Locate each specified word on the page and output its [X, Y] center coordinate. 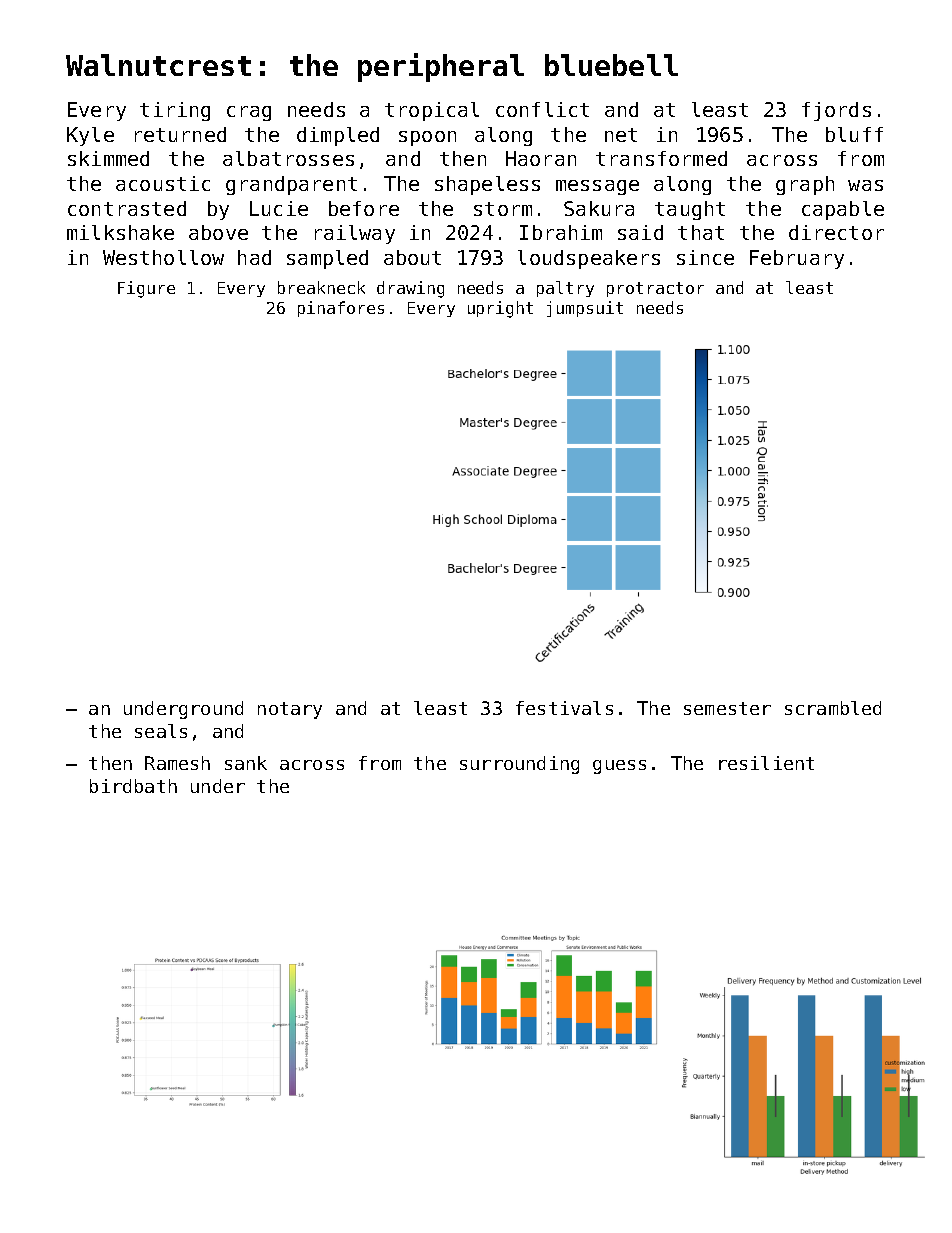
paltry [565, 289]
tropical [432, 111]
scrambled [833, 708]
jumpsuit [585, 309]
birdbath [133, 786]
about [412, 257]
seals [161, 731]
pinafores [341, 309]
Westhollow [163, 257]
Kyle [90, 136]
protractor [655, 289]
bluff [854, 134]
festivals [564, 708]
